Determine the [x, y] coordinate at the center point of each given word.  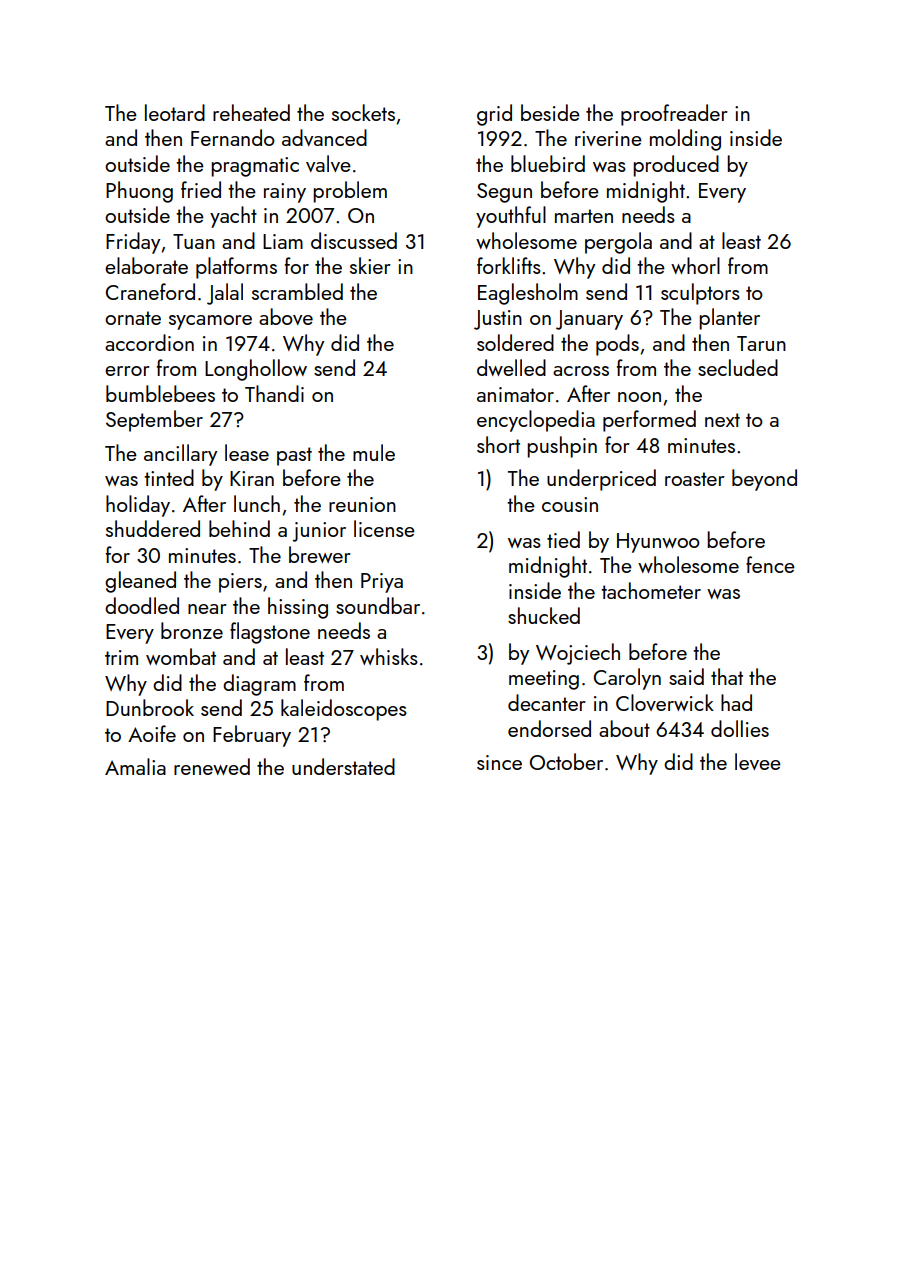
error [127, 371]
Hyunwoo [658, 543]
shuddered [153, 528]
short [498, 444]
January [589, 320]
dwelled [511, 367]
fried [201, 189]
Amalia [135, 766]
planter [729, 319]
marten [584, 216]
